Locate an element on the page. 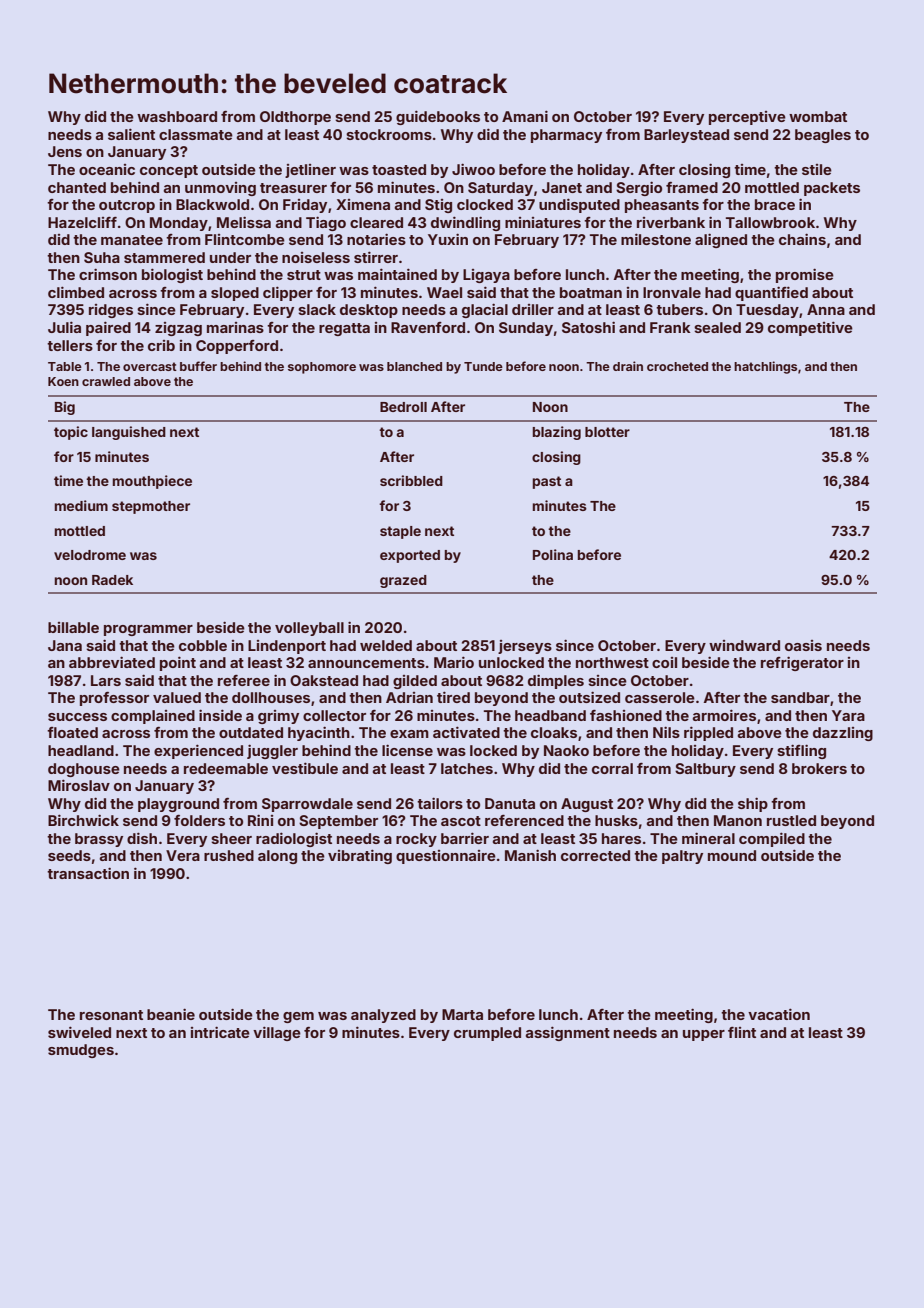  referee is located at coordinates (244, 680).
